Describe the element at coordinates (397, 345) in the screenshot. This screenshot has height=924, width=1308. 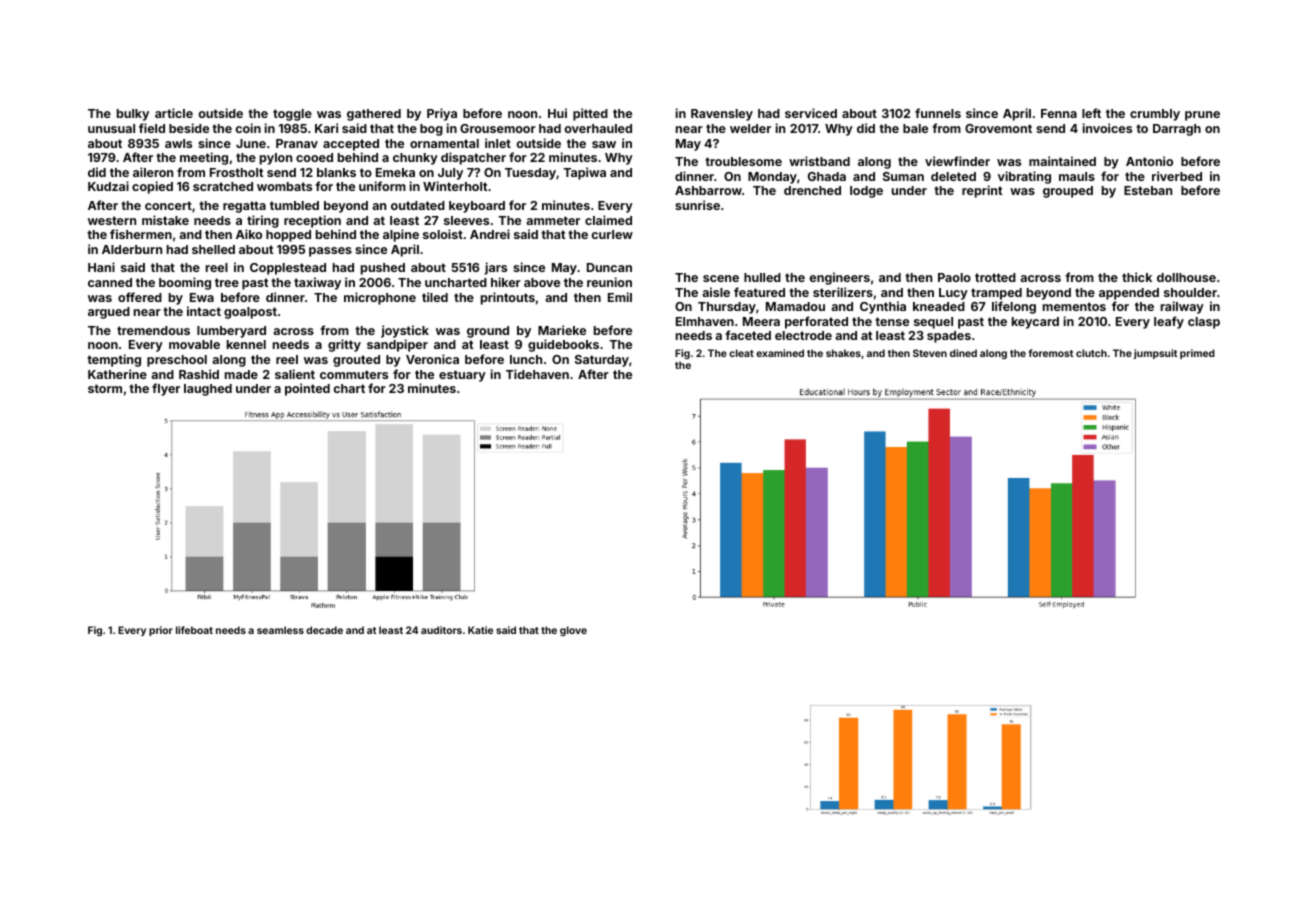
I see `sandpiper` at that location.
